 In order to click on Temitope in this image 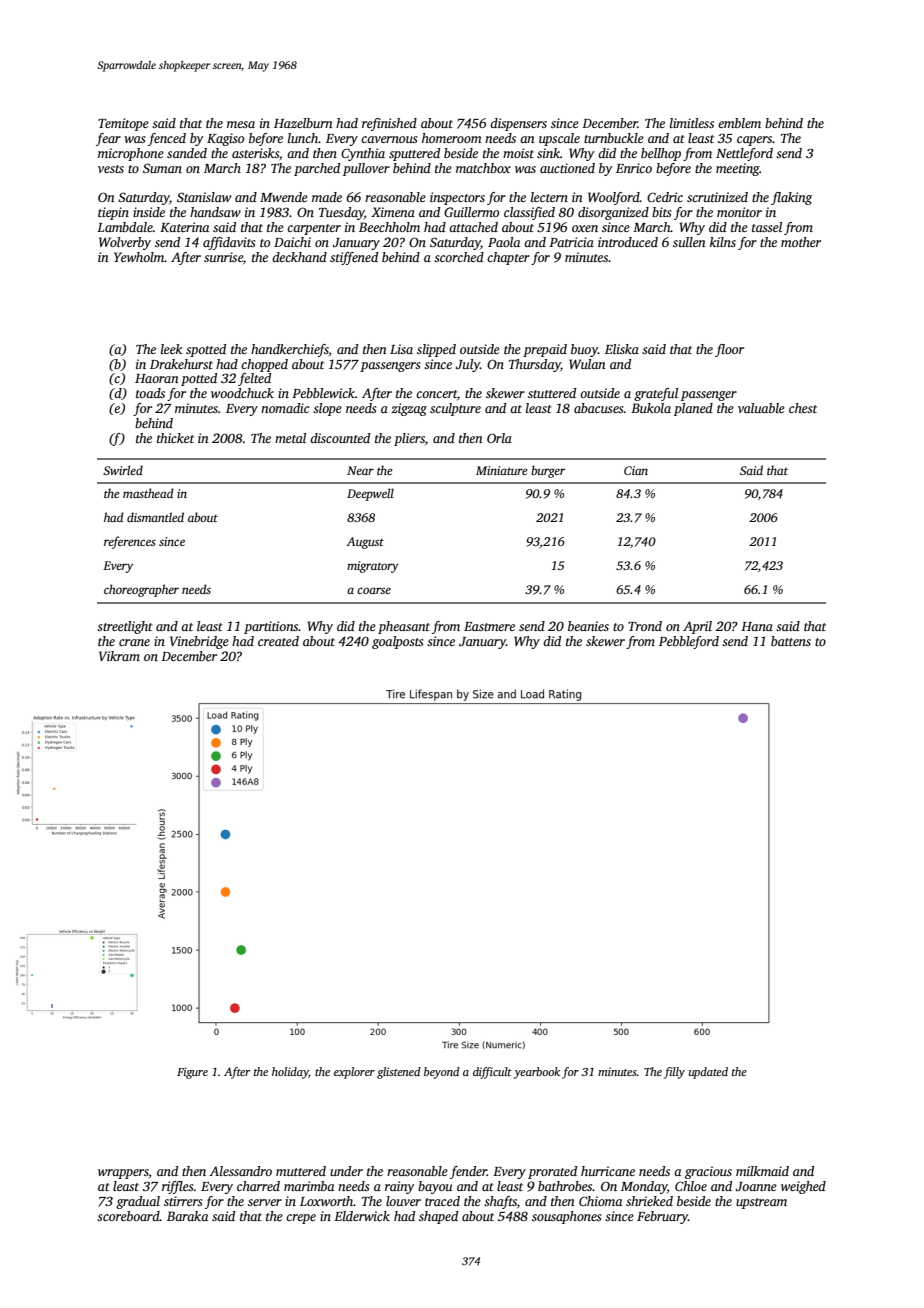, I will do `click(123, 124)`.
